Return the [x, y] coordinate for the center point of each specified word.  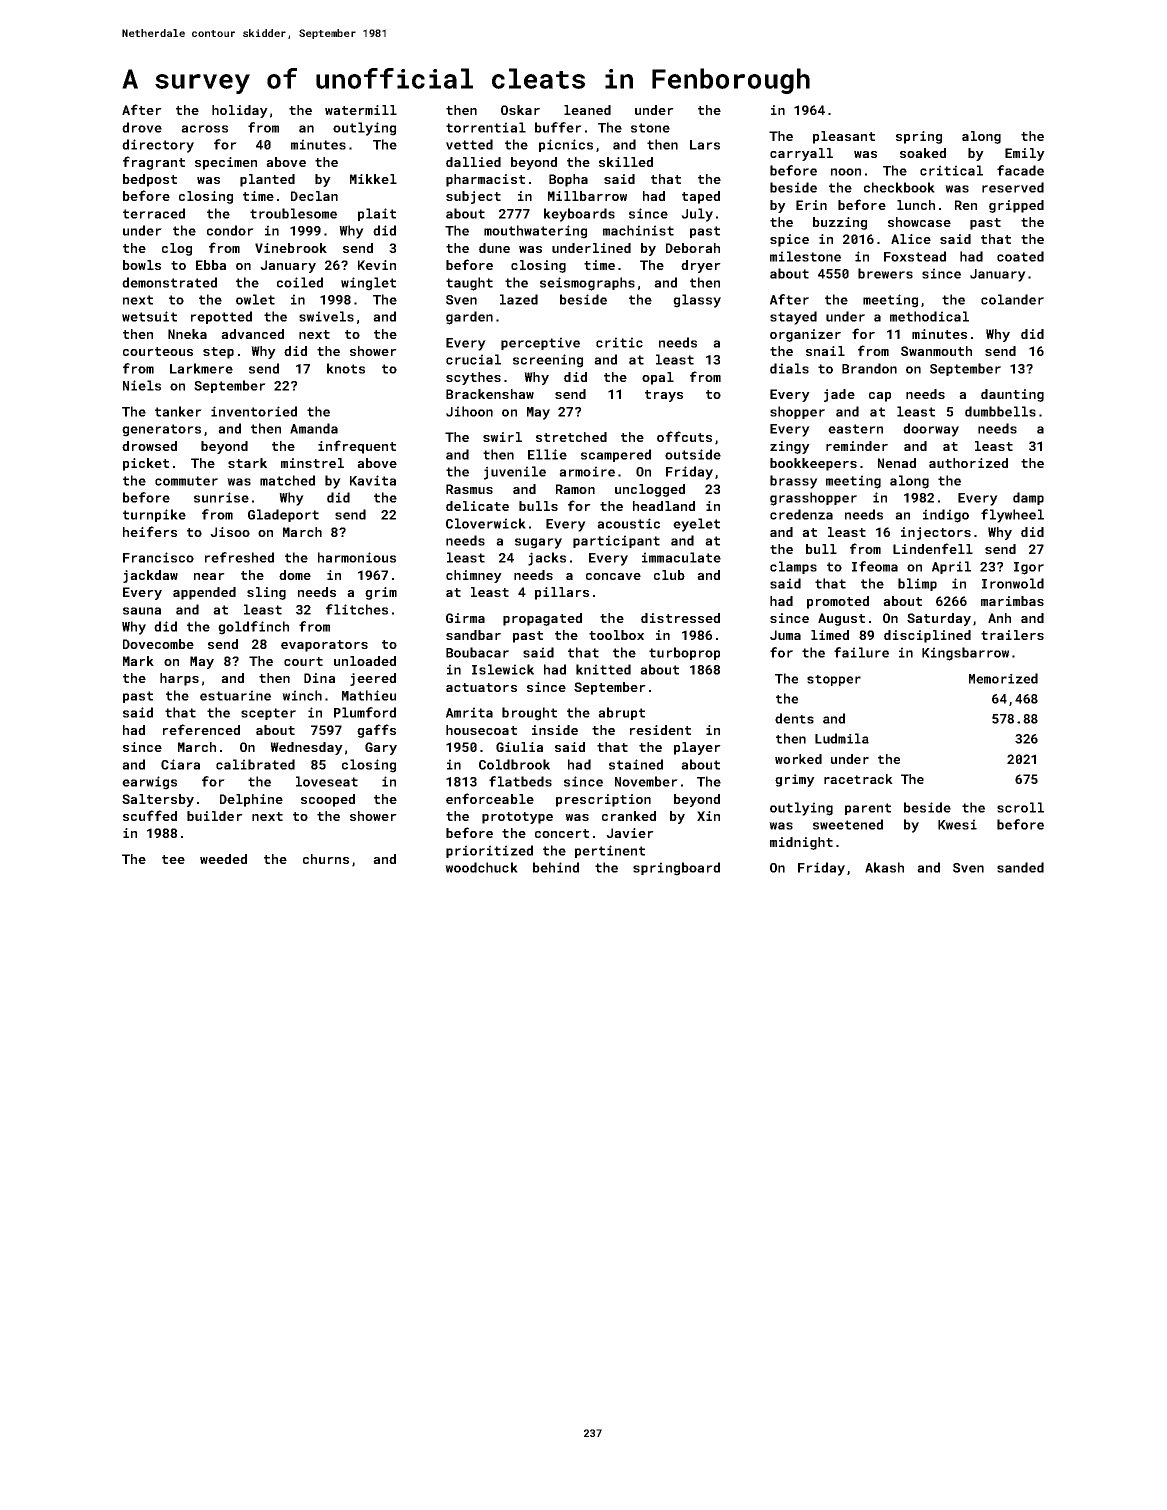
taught [469, 284]
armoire [587, 471]
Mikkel [373, 179]
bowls [142, 265]
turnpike [154, 515]
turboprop [684, 653]
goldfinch [253, 628]
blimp [917, 584]
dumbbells [1000, 411]
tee [173, 859]
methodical [929, 316]
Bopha [568, 180]
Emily [1025, 154]
